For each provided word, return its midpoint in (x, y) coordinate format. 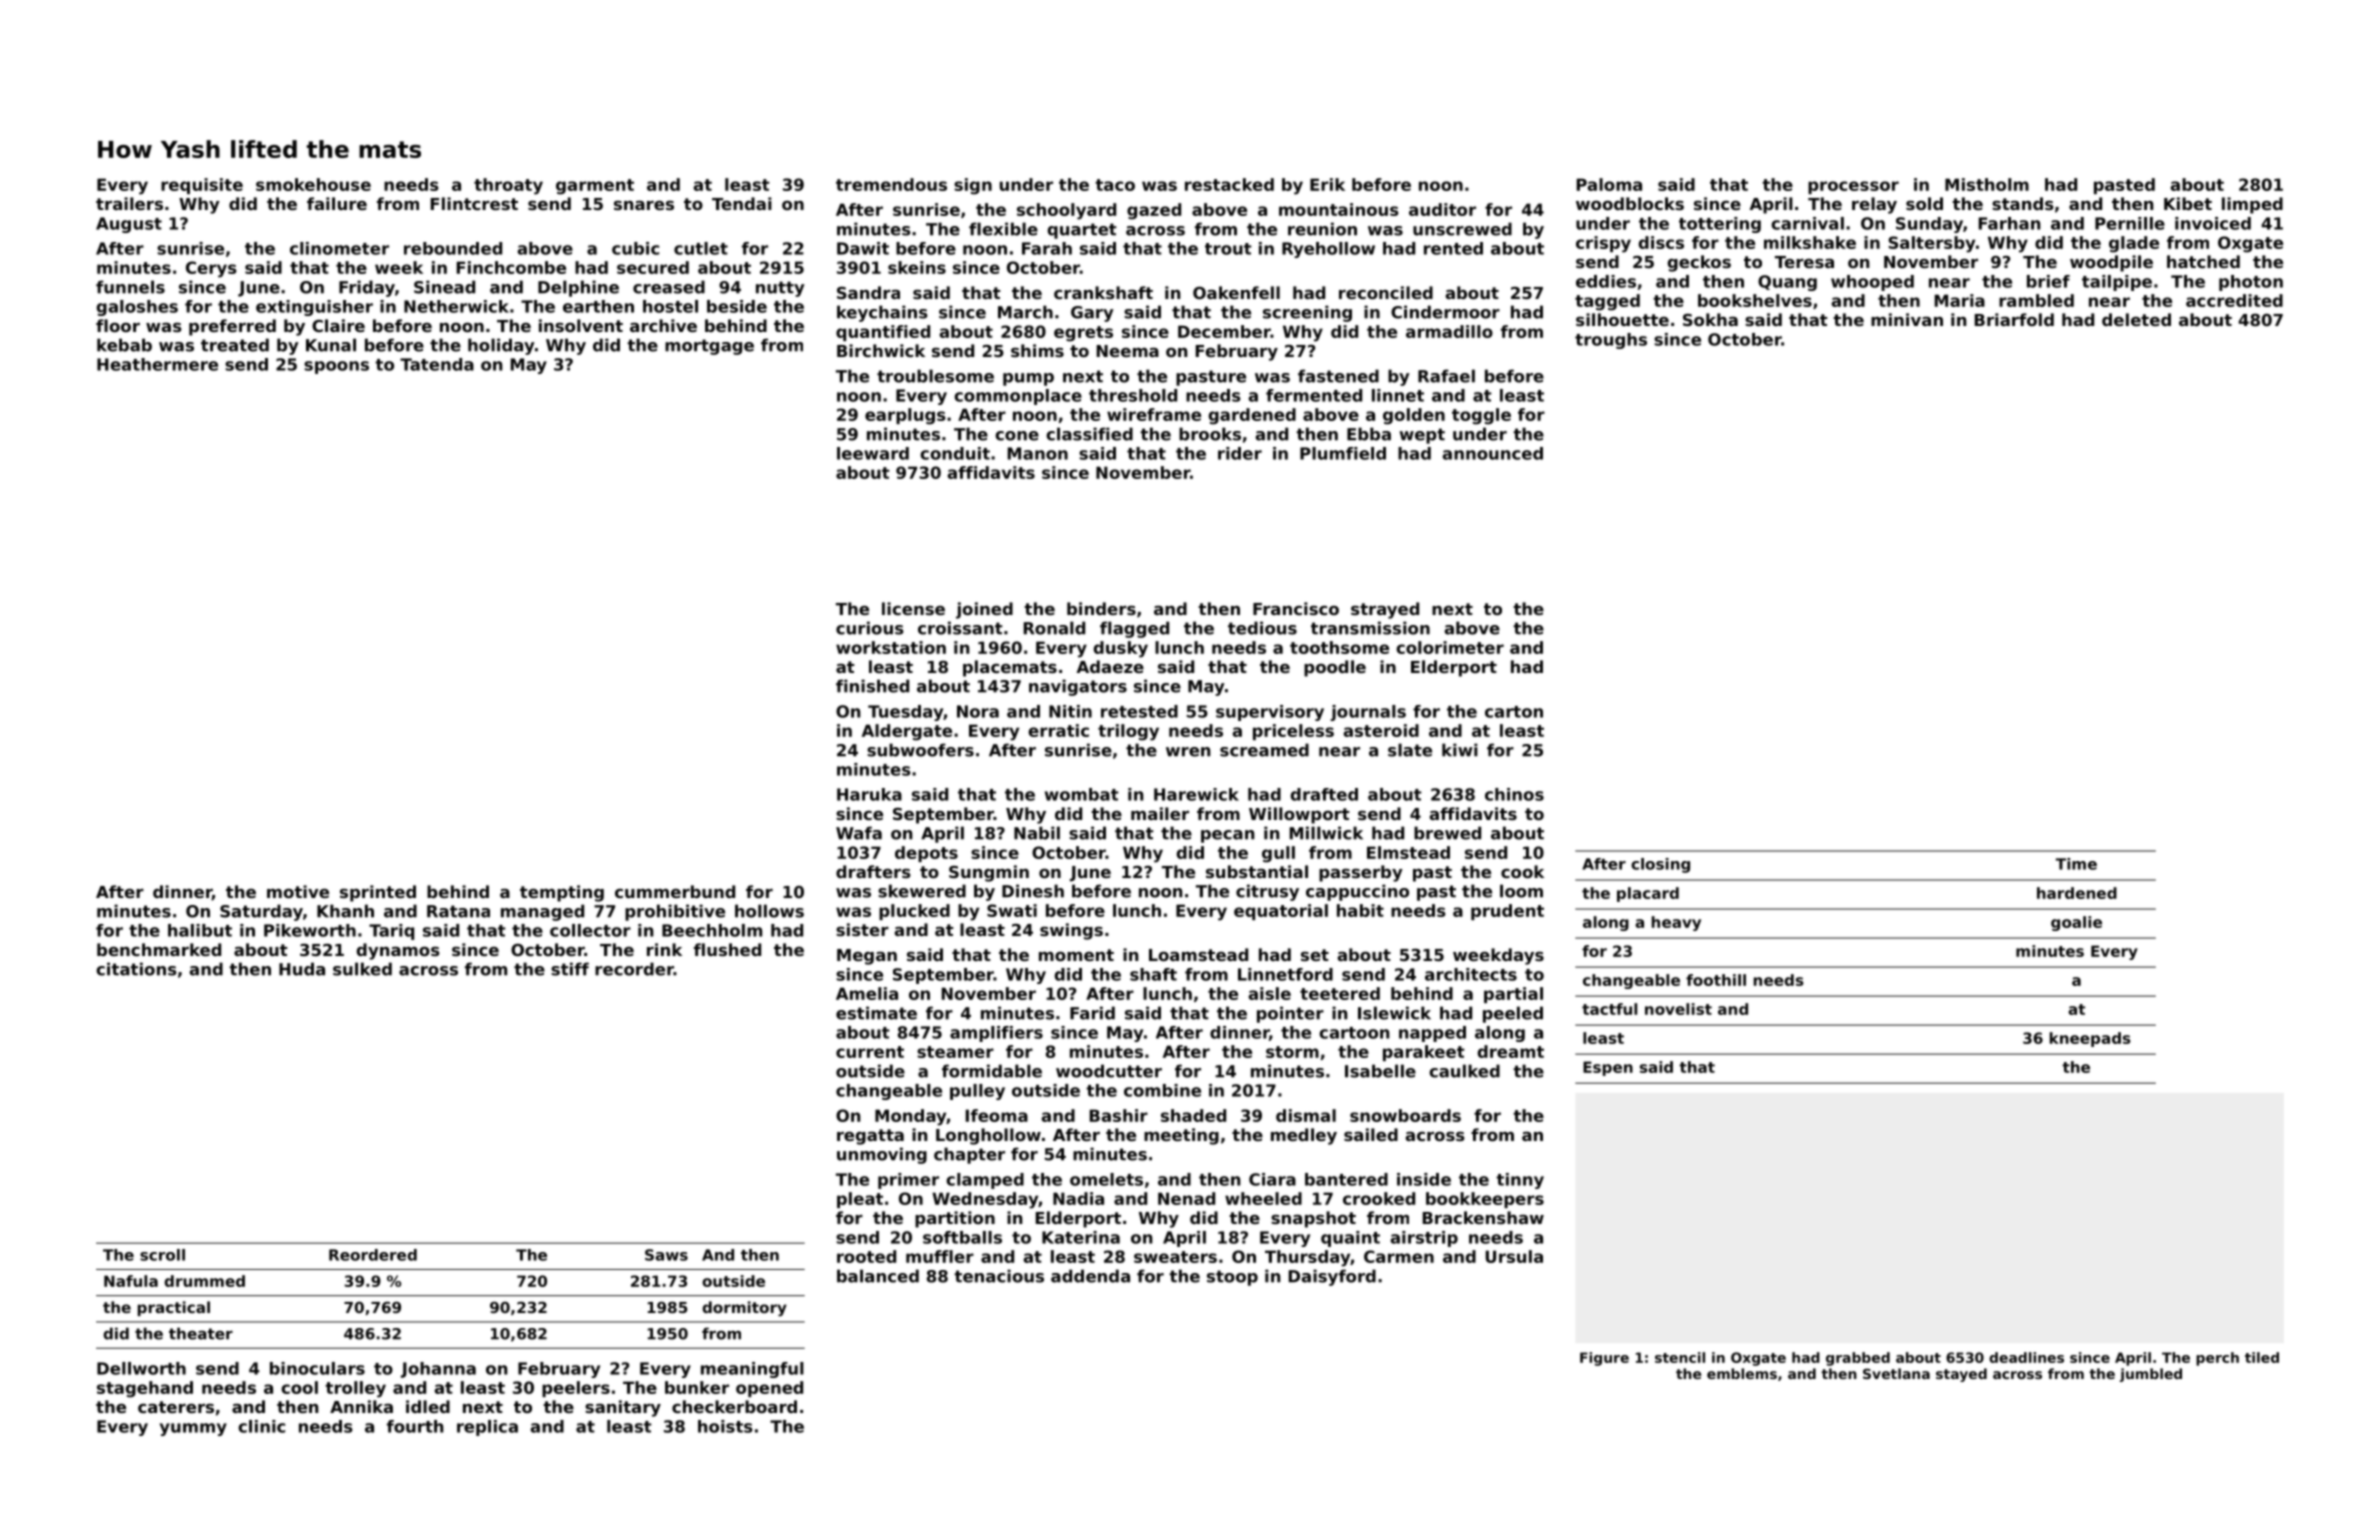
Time (2076, 864)
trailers (129, 203)
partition (955, 1219)
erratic (1058, 730)
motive (298, 891)
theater (201, 1333)
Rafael (1446, 376)
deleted (2136, 319)
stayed (1961, 1375)
